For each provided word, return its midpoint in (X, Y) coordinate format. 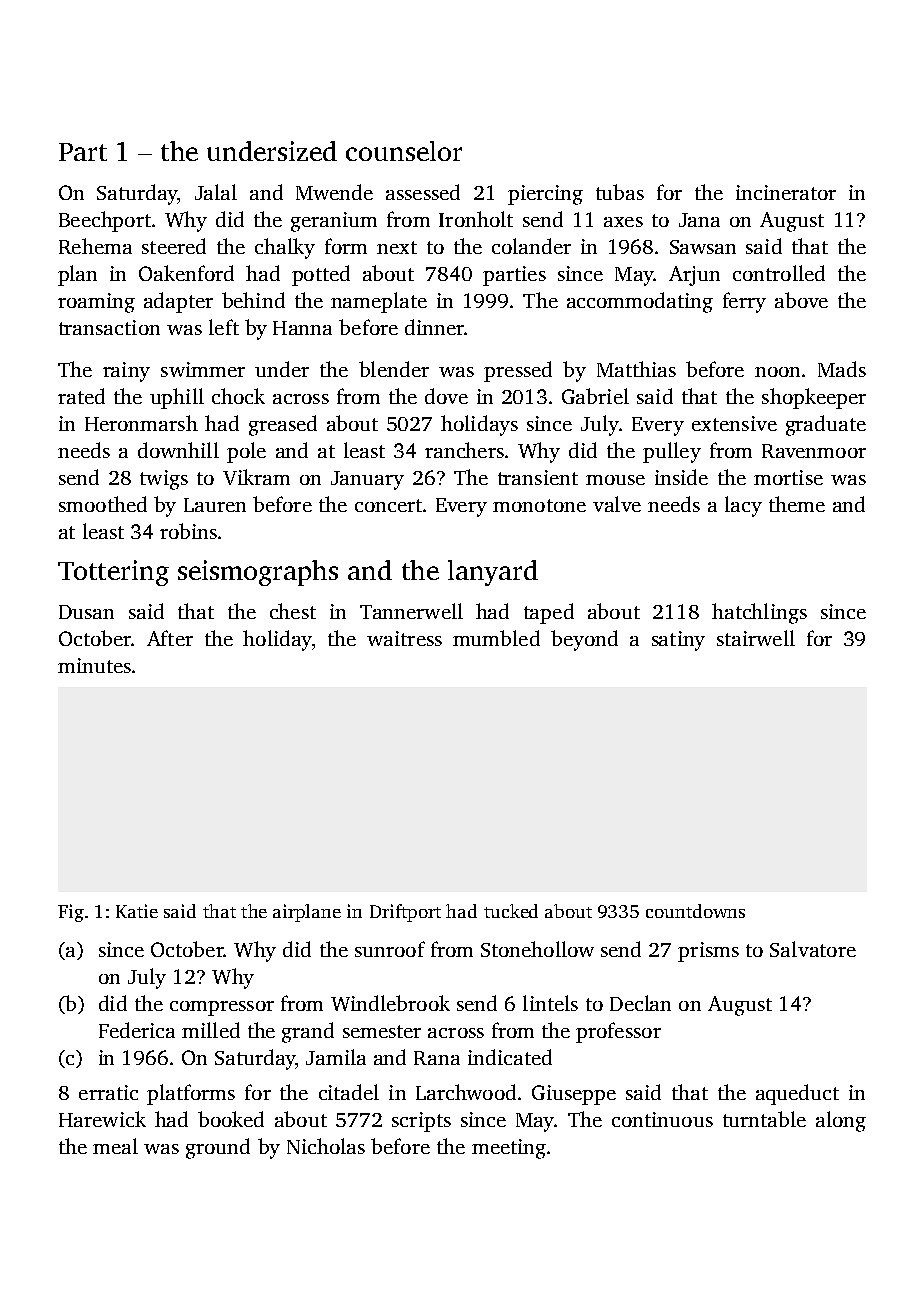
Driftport (405, 913)
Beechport (105, 221)
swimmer (203, 369)
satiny (678, 641)
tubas (620, 192)
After (170, 638)
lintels (550, 1003)
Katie (137, 911)
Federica (137, 1030)
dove (446, 396)
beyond (584, 640)
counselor (404, 151)
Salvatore (813, 949)
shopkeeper (814, 398)
